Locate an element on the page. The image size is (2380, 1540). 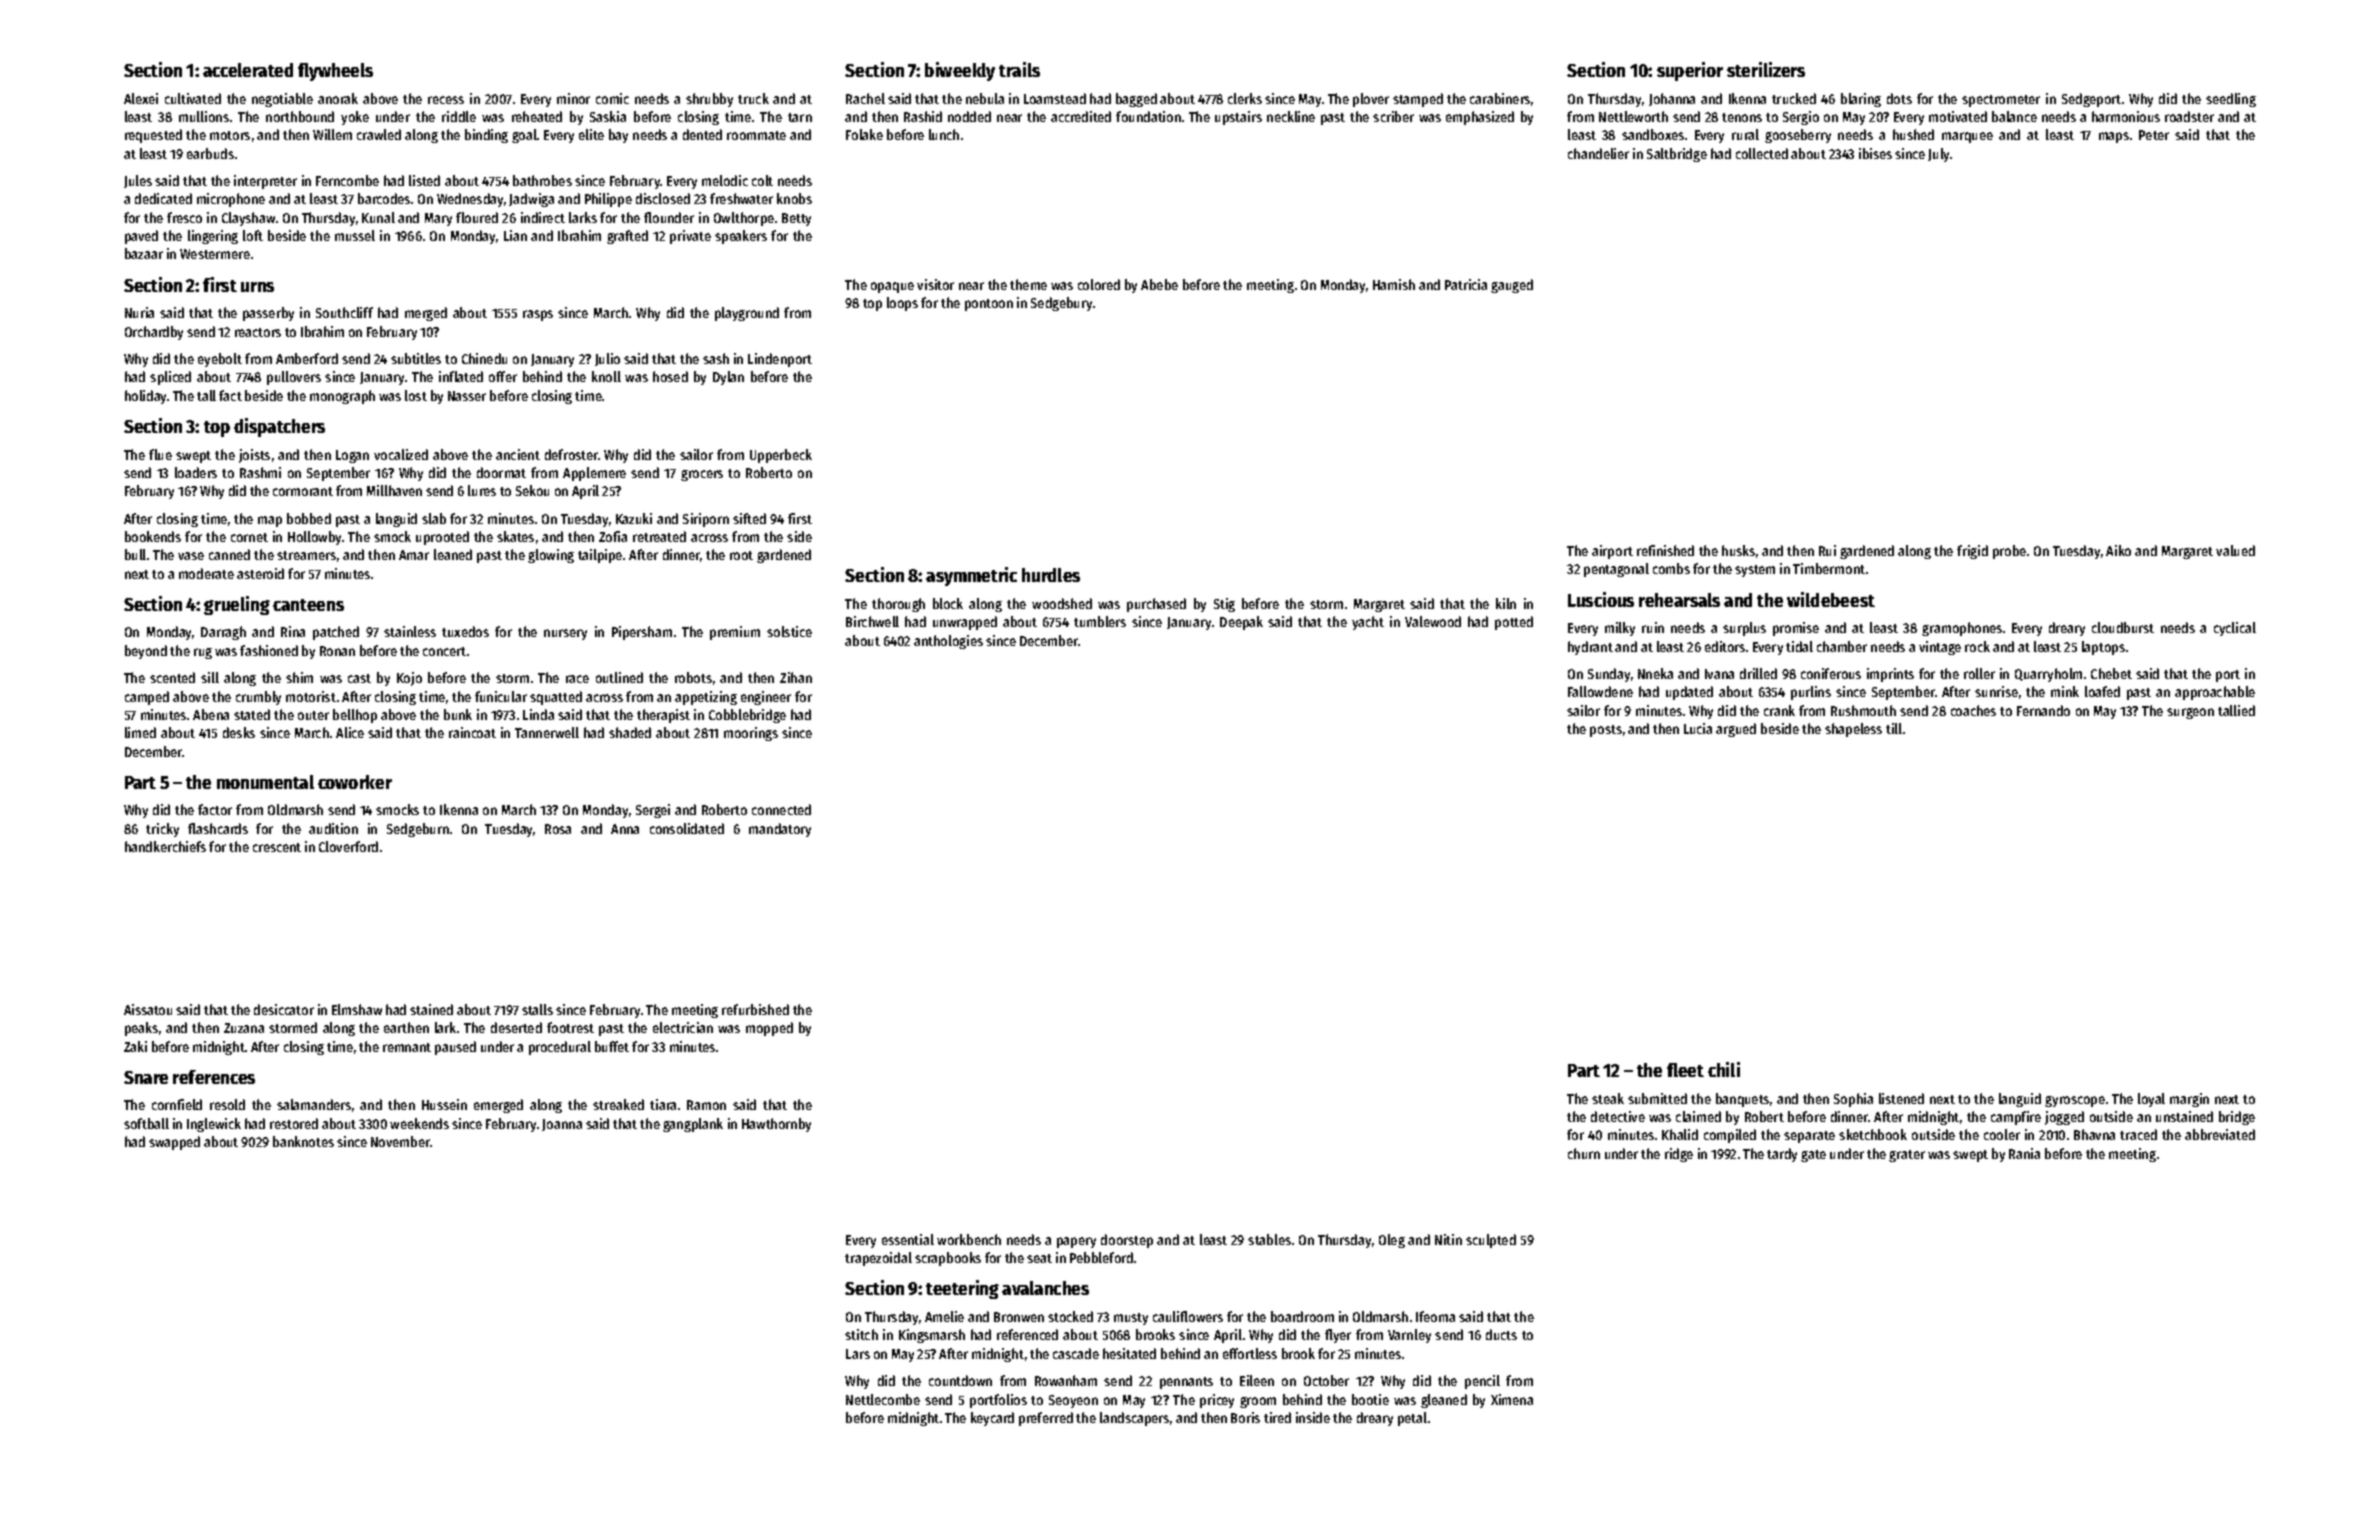
essential is located at coordinates (908, 1239).
